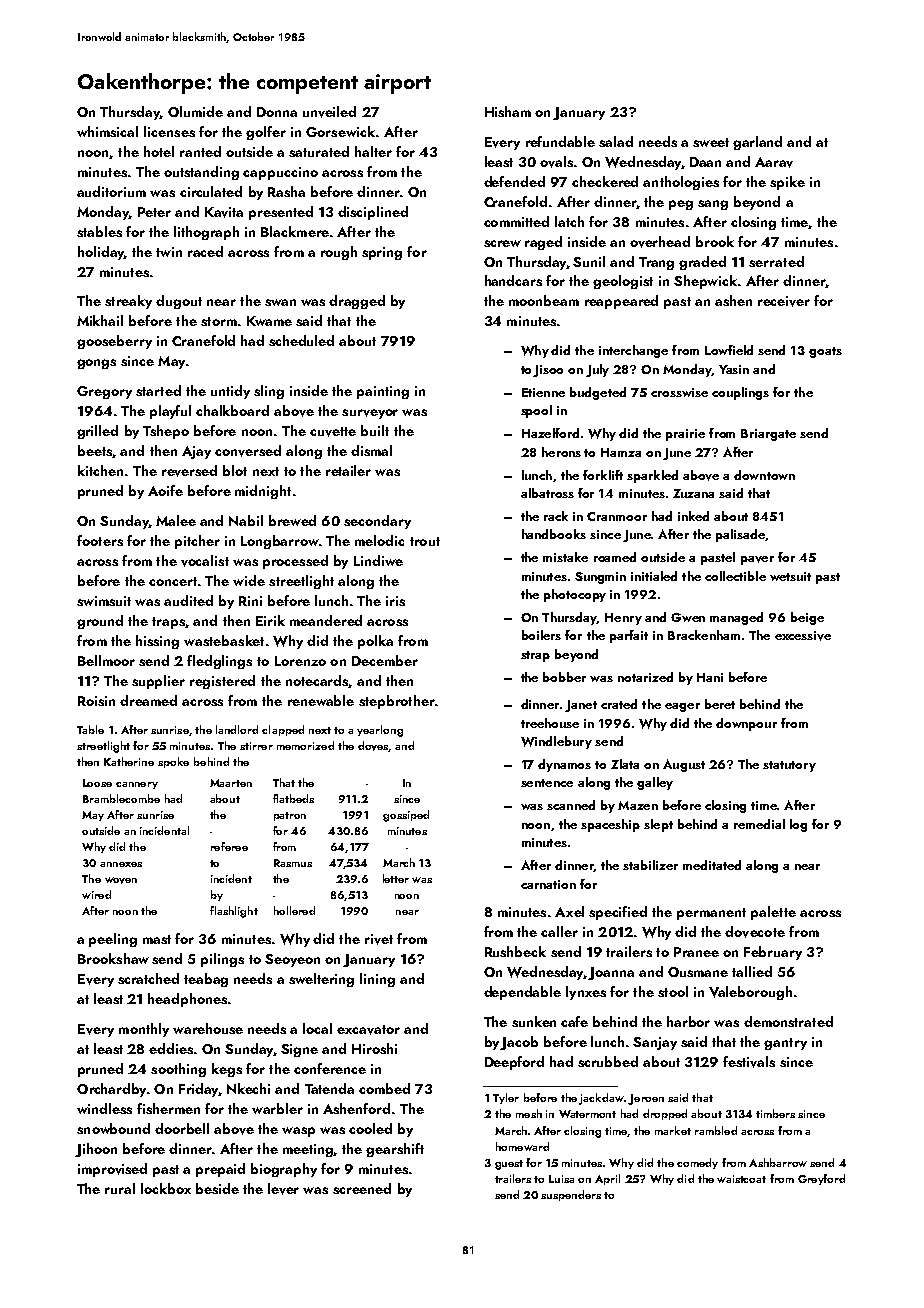 This document has width=924, height=1308. I want to click on homeward, so click(522, 1146).
